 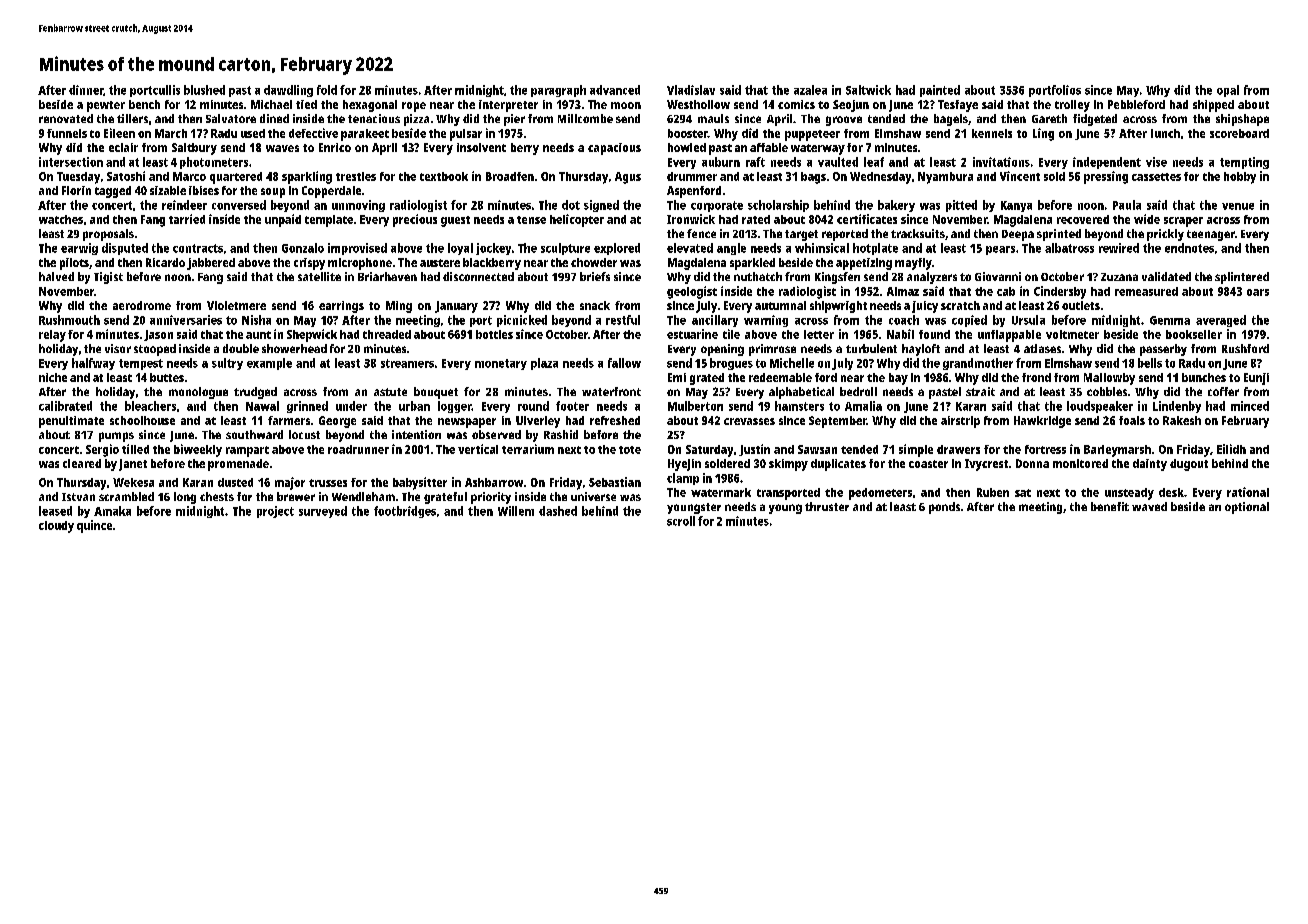 I want to click on blushed, so click(x=204, y=90).
